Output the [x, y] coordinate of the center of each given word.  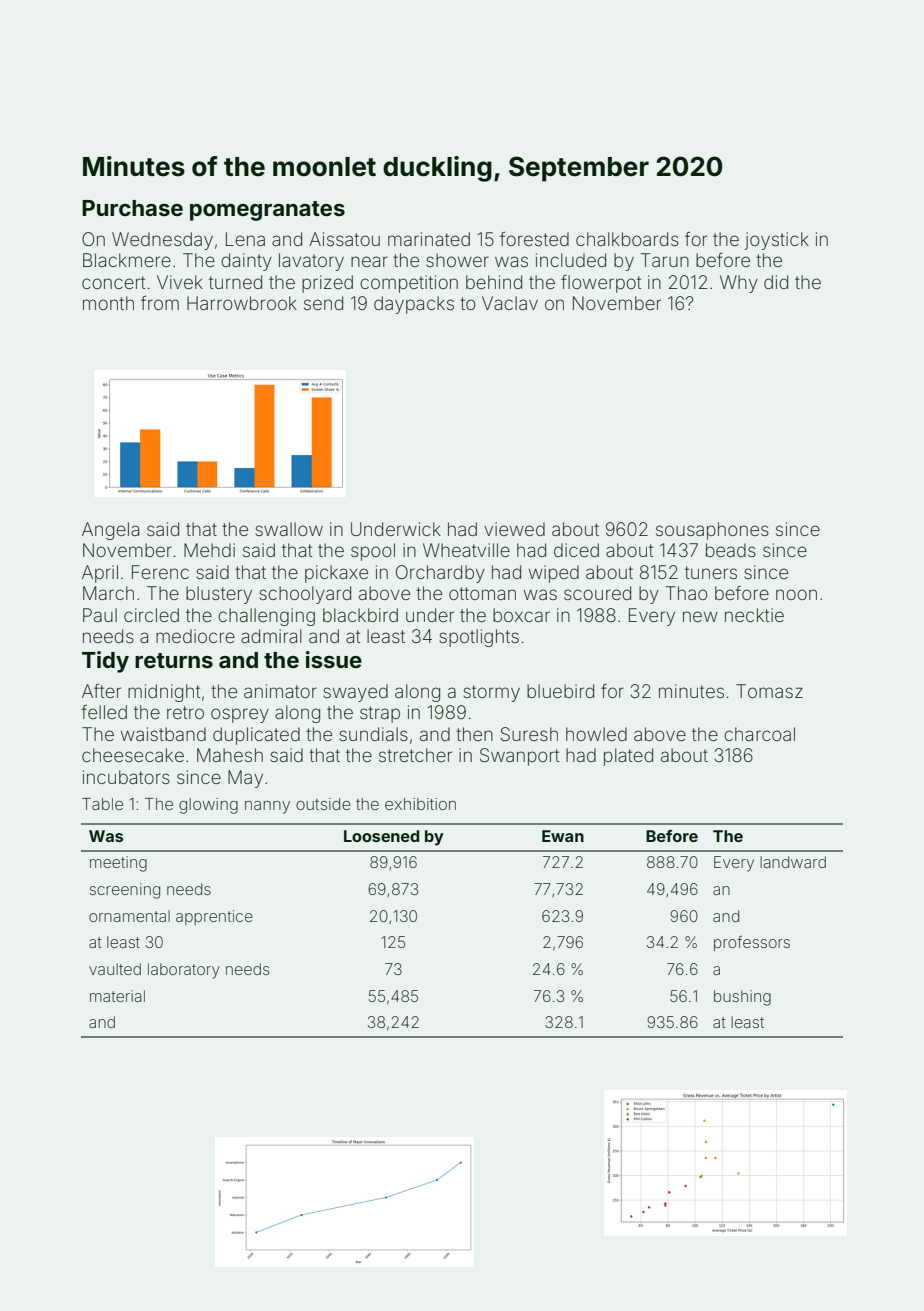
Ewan [563, 836]
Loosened [381, 836]
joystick [776, 241]
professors [752, 943]
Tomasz [769, 691]
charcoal [759, 734]
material [117, 996]
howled [596, 734]
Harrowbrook [242, 303]
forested [534, 239]
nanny [267, 807]
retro [185, 712]
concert [113, 282]
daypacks [414, 305]
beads [731, 550]
